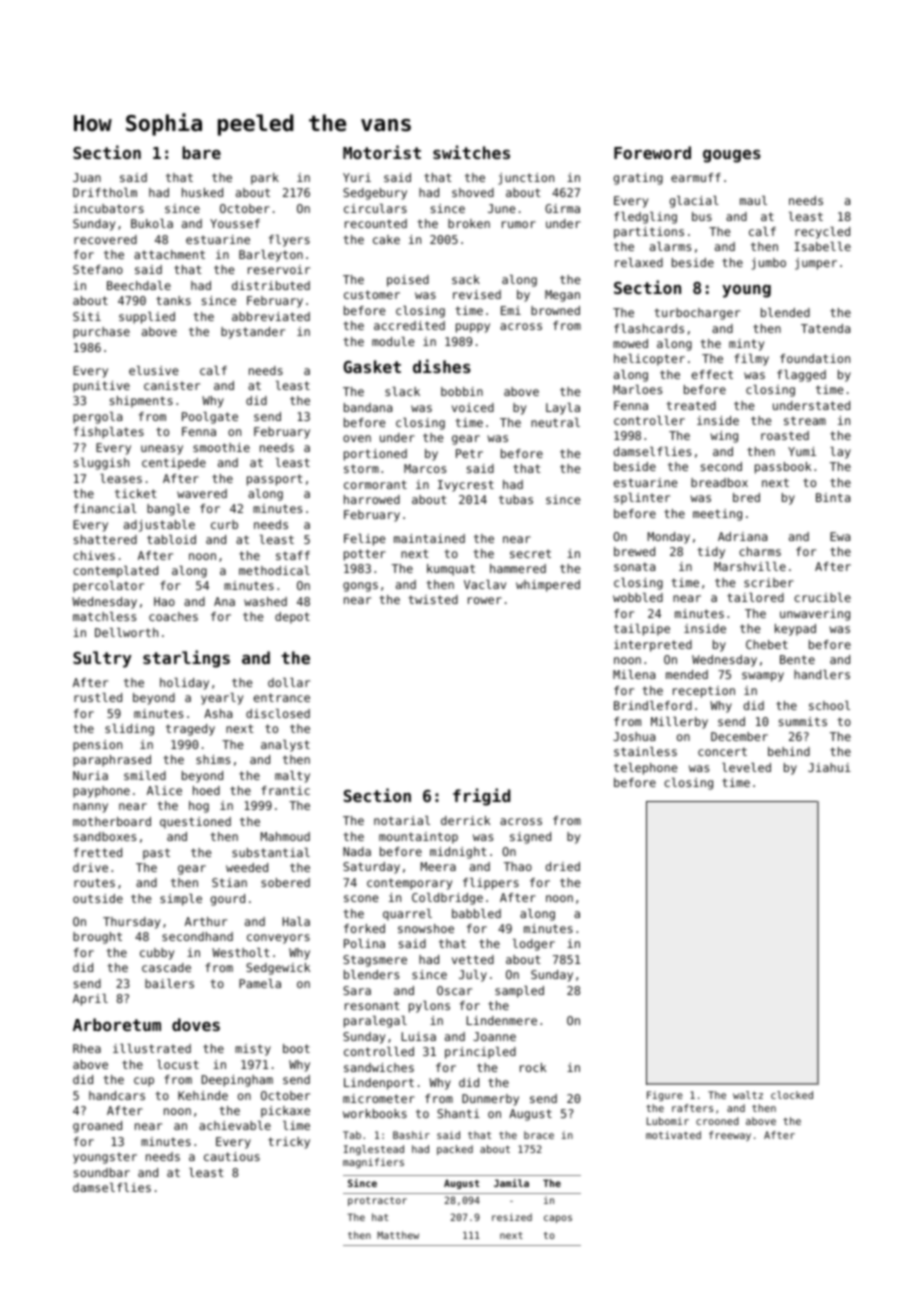 The image size is (924, 1308). What do you see at coordinates (181, 900) in the screenshot?
I see `simple` at bounding box center [181, 900].
